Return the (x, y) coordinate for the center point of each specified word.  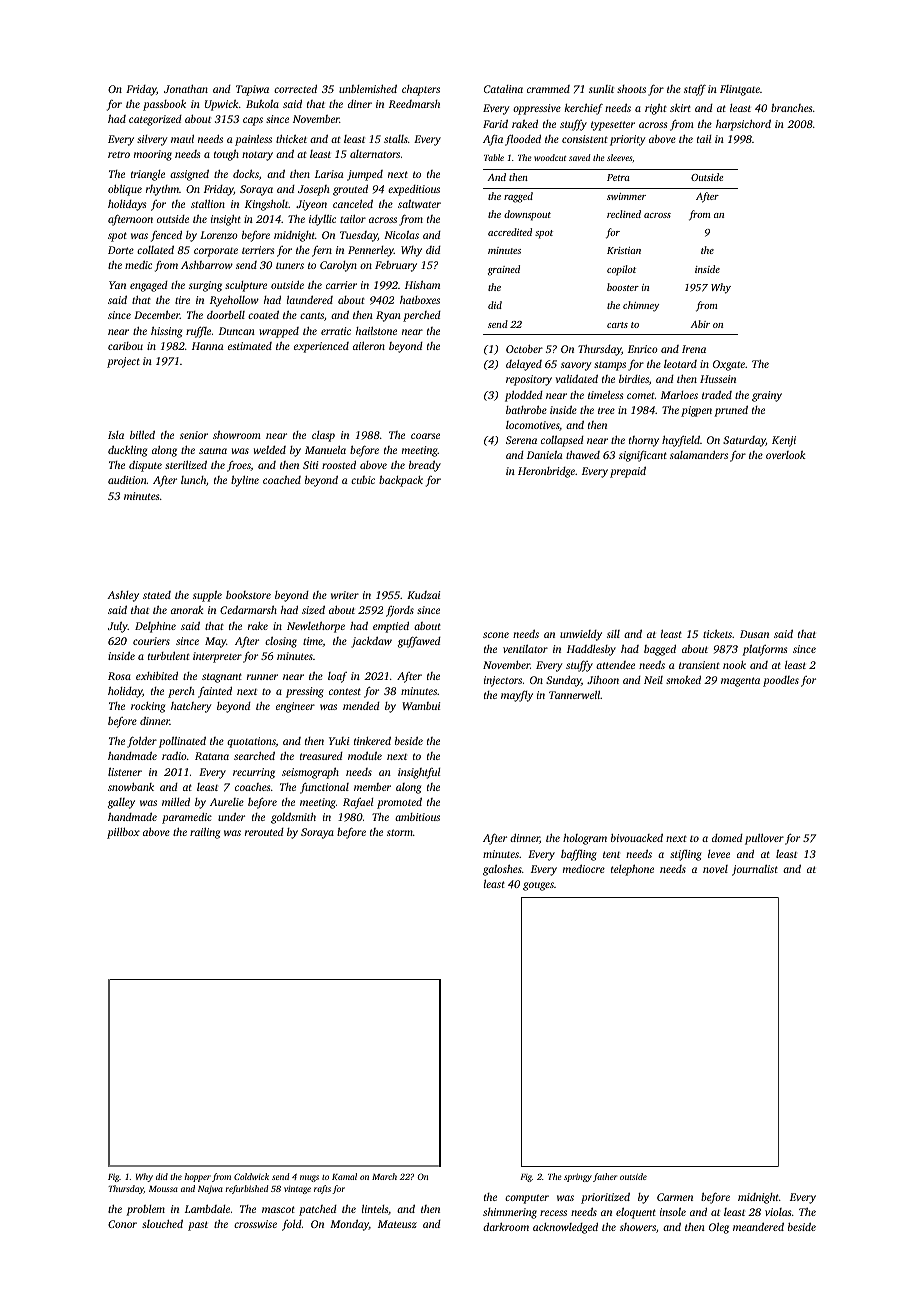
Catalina (503, 89)
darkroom (506, 1226)
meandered (758, 1226)
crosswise (255, 1224)
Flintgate (740, 90)
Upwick (222, 105)
